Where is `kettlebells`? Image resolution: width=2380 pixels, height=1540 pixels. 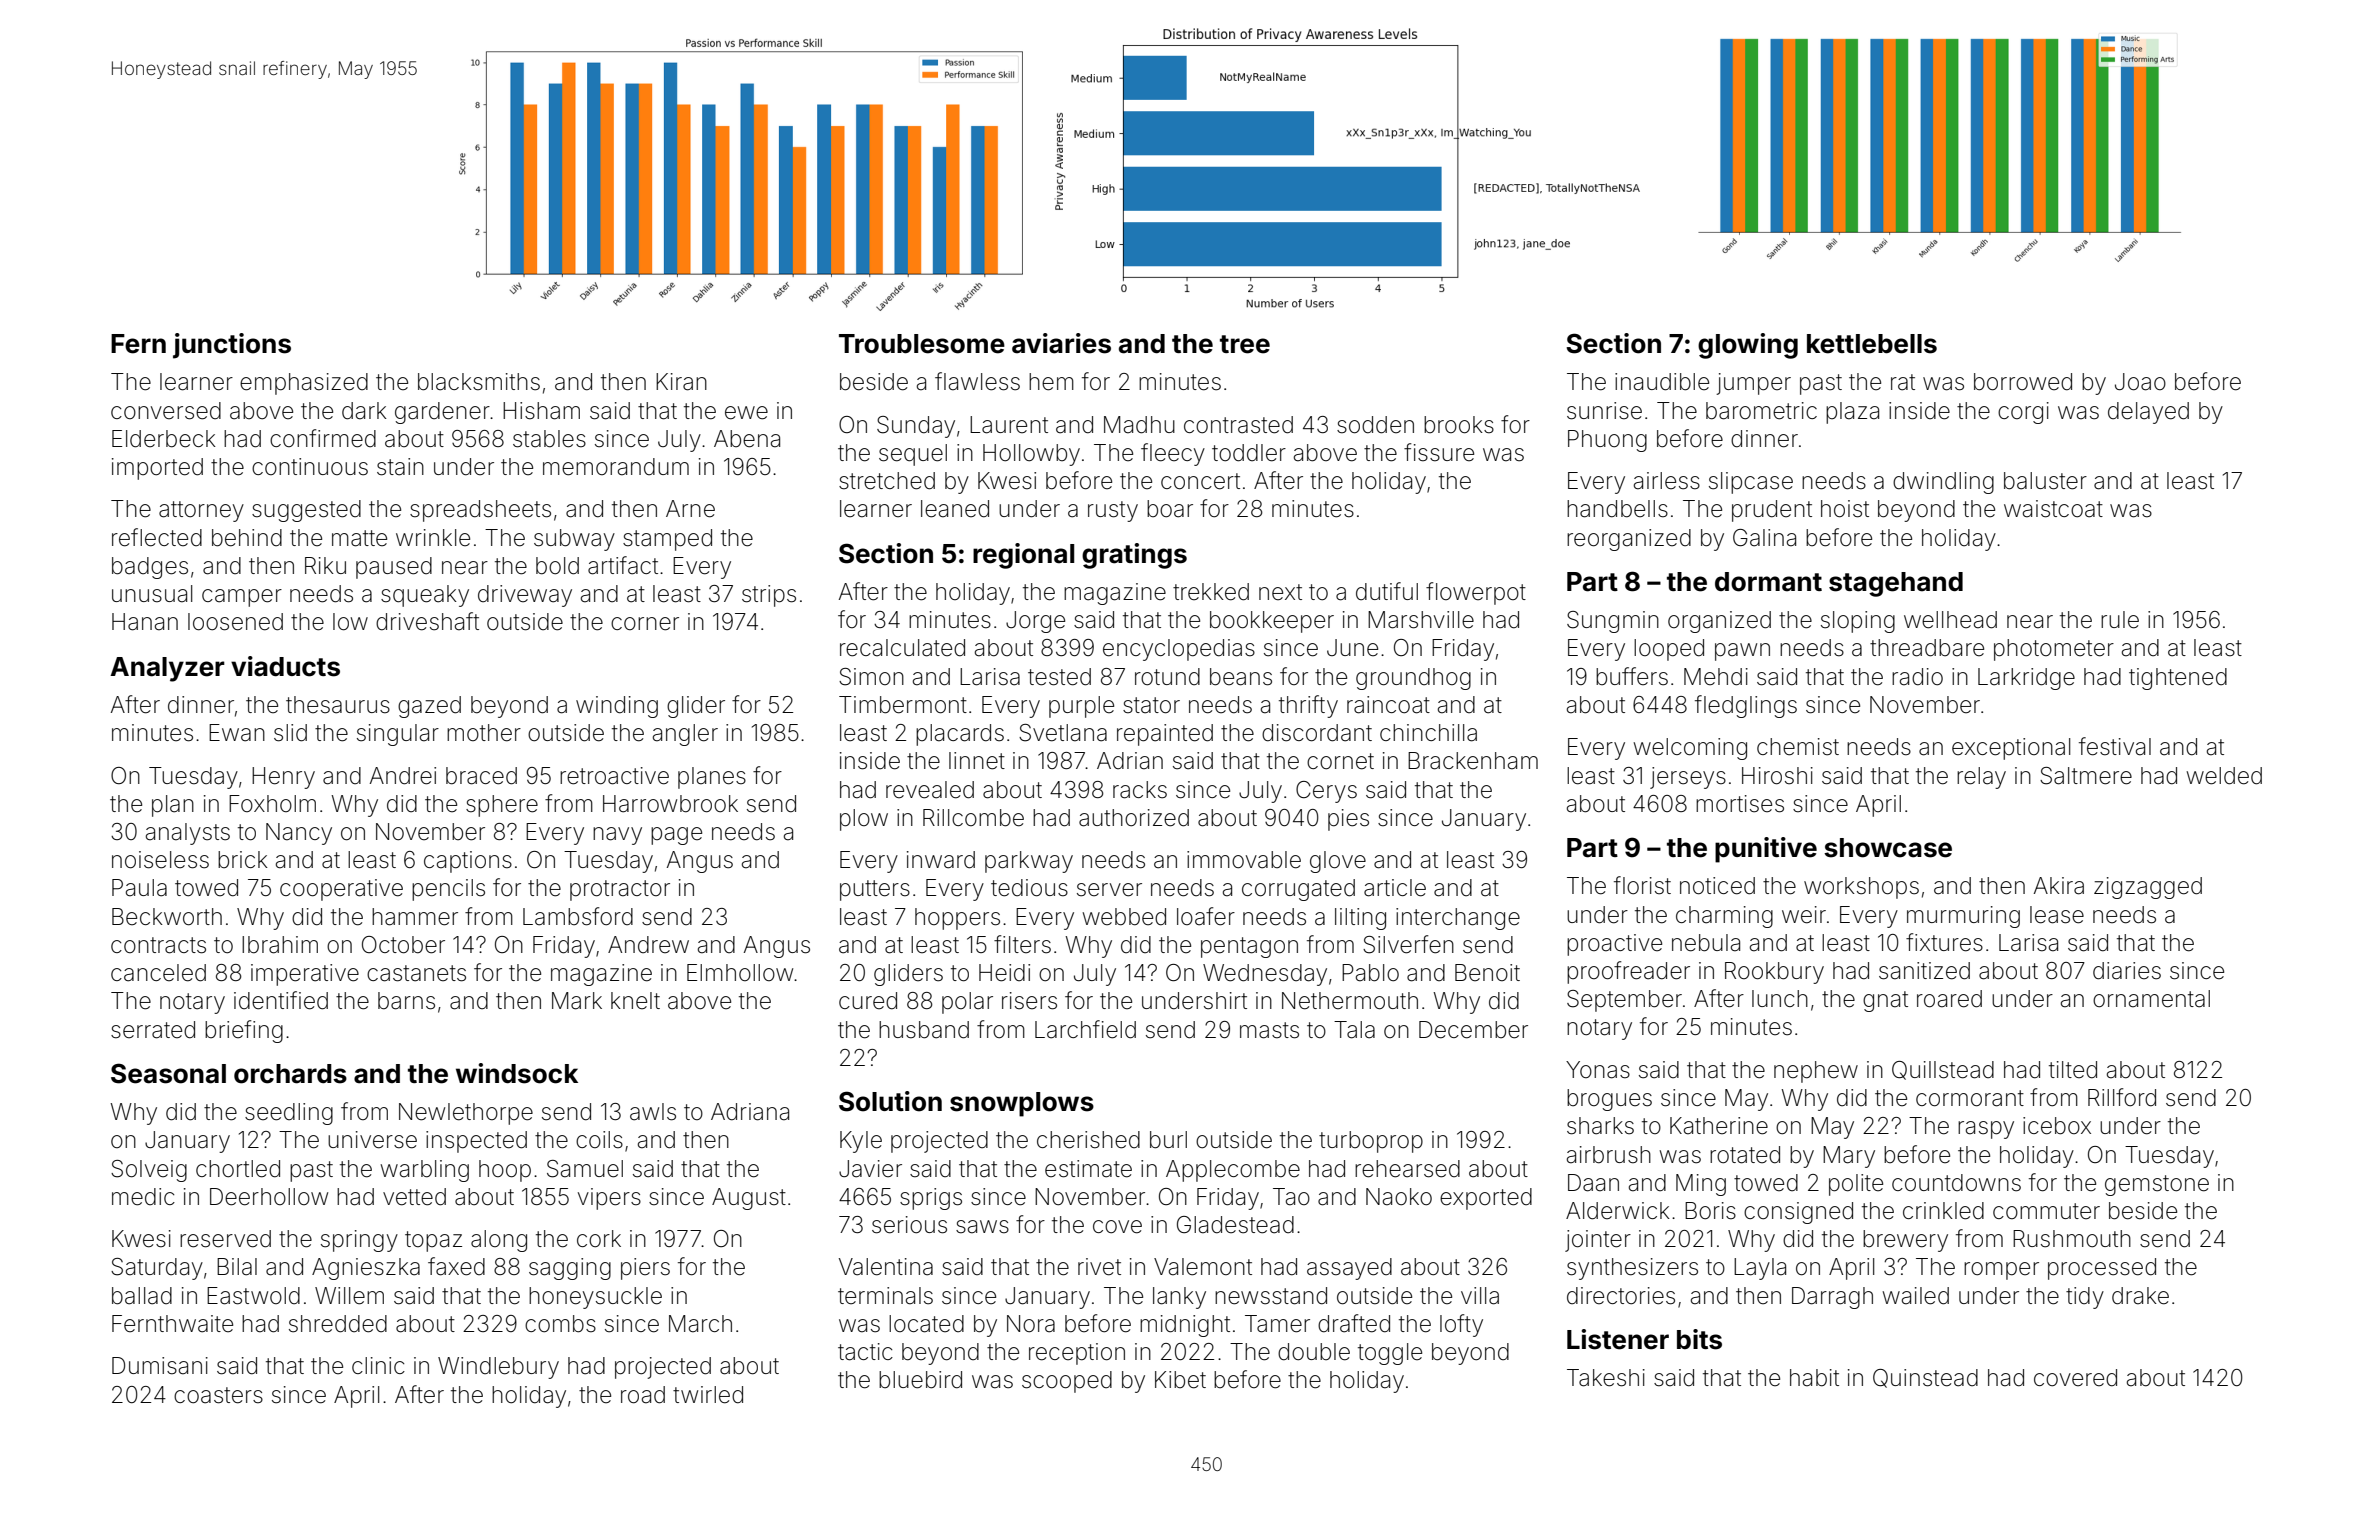
kettlebells is located at coordinates (1872, 344).
